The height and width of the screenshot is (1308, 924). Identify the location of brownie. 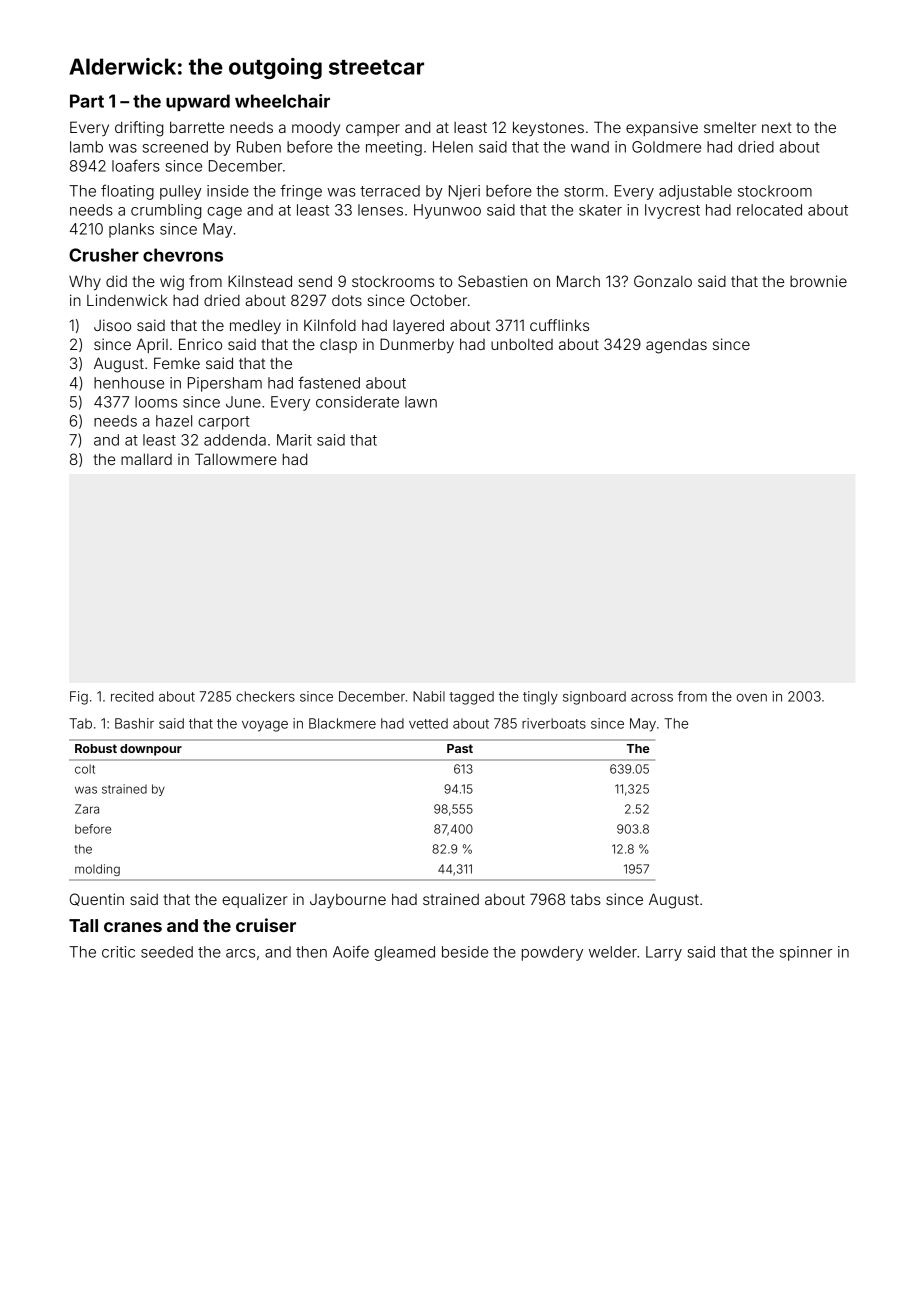
(818, 281).
